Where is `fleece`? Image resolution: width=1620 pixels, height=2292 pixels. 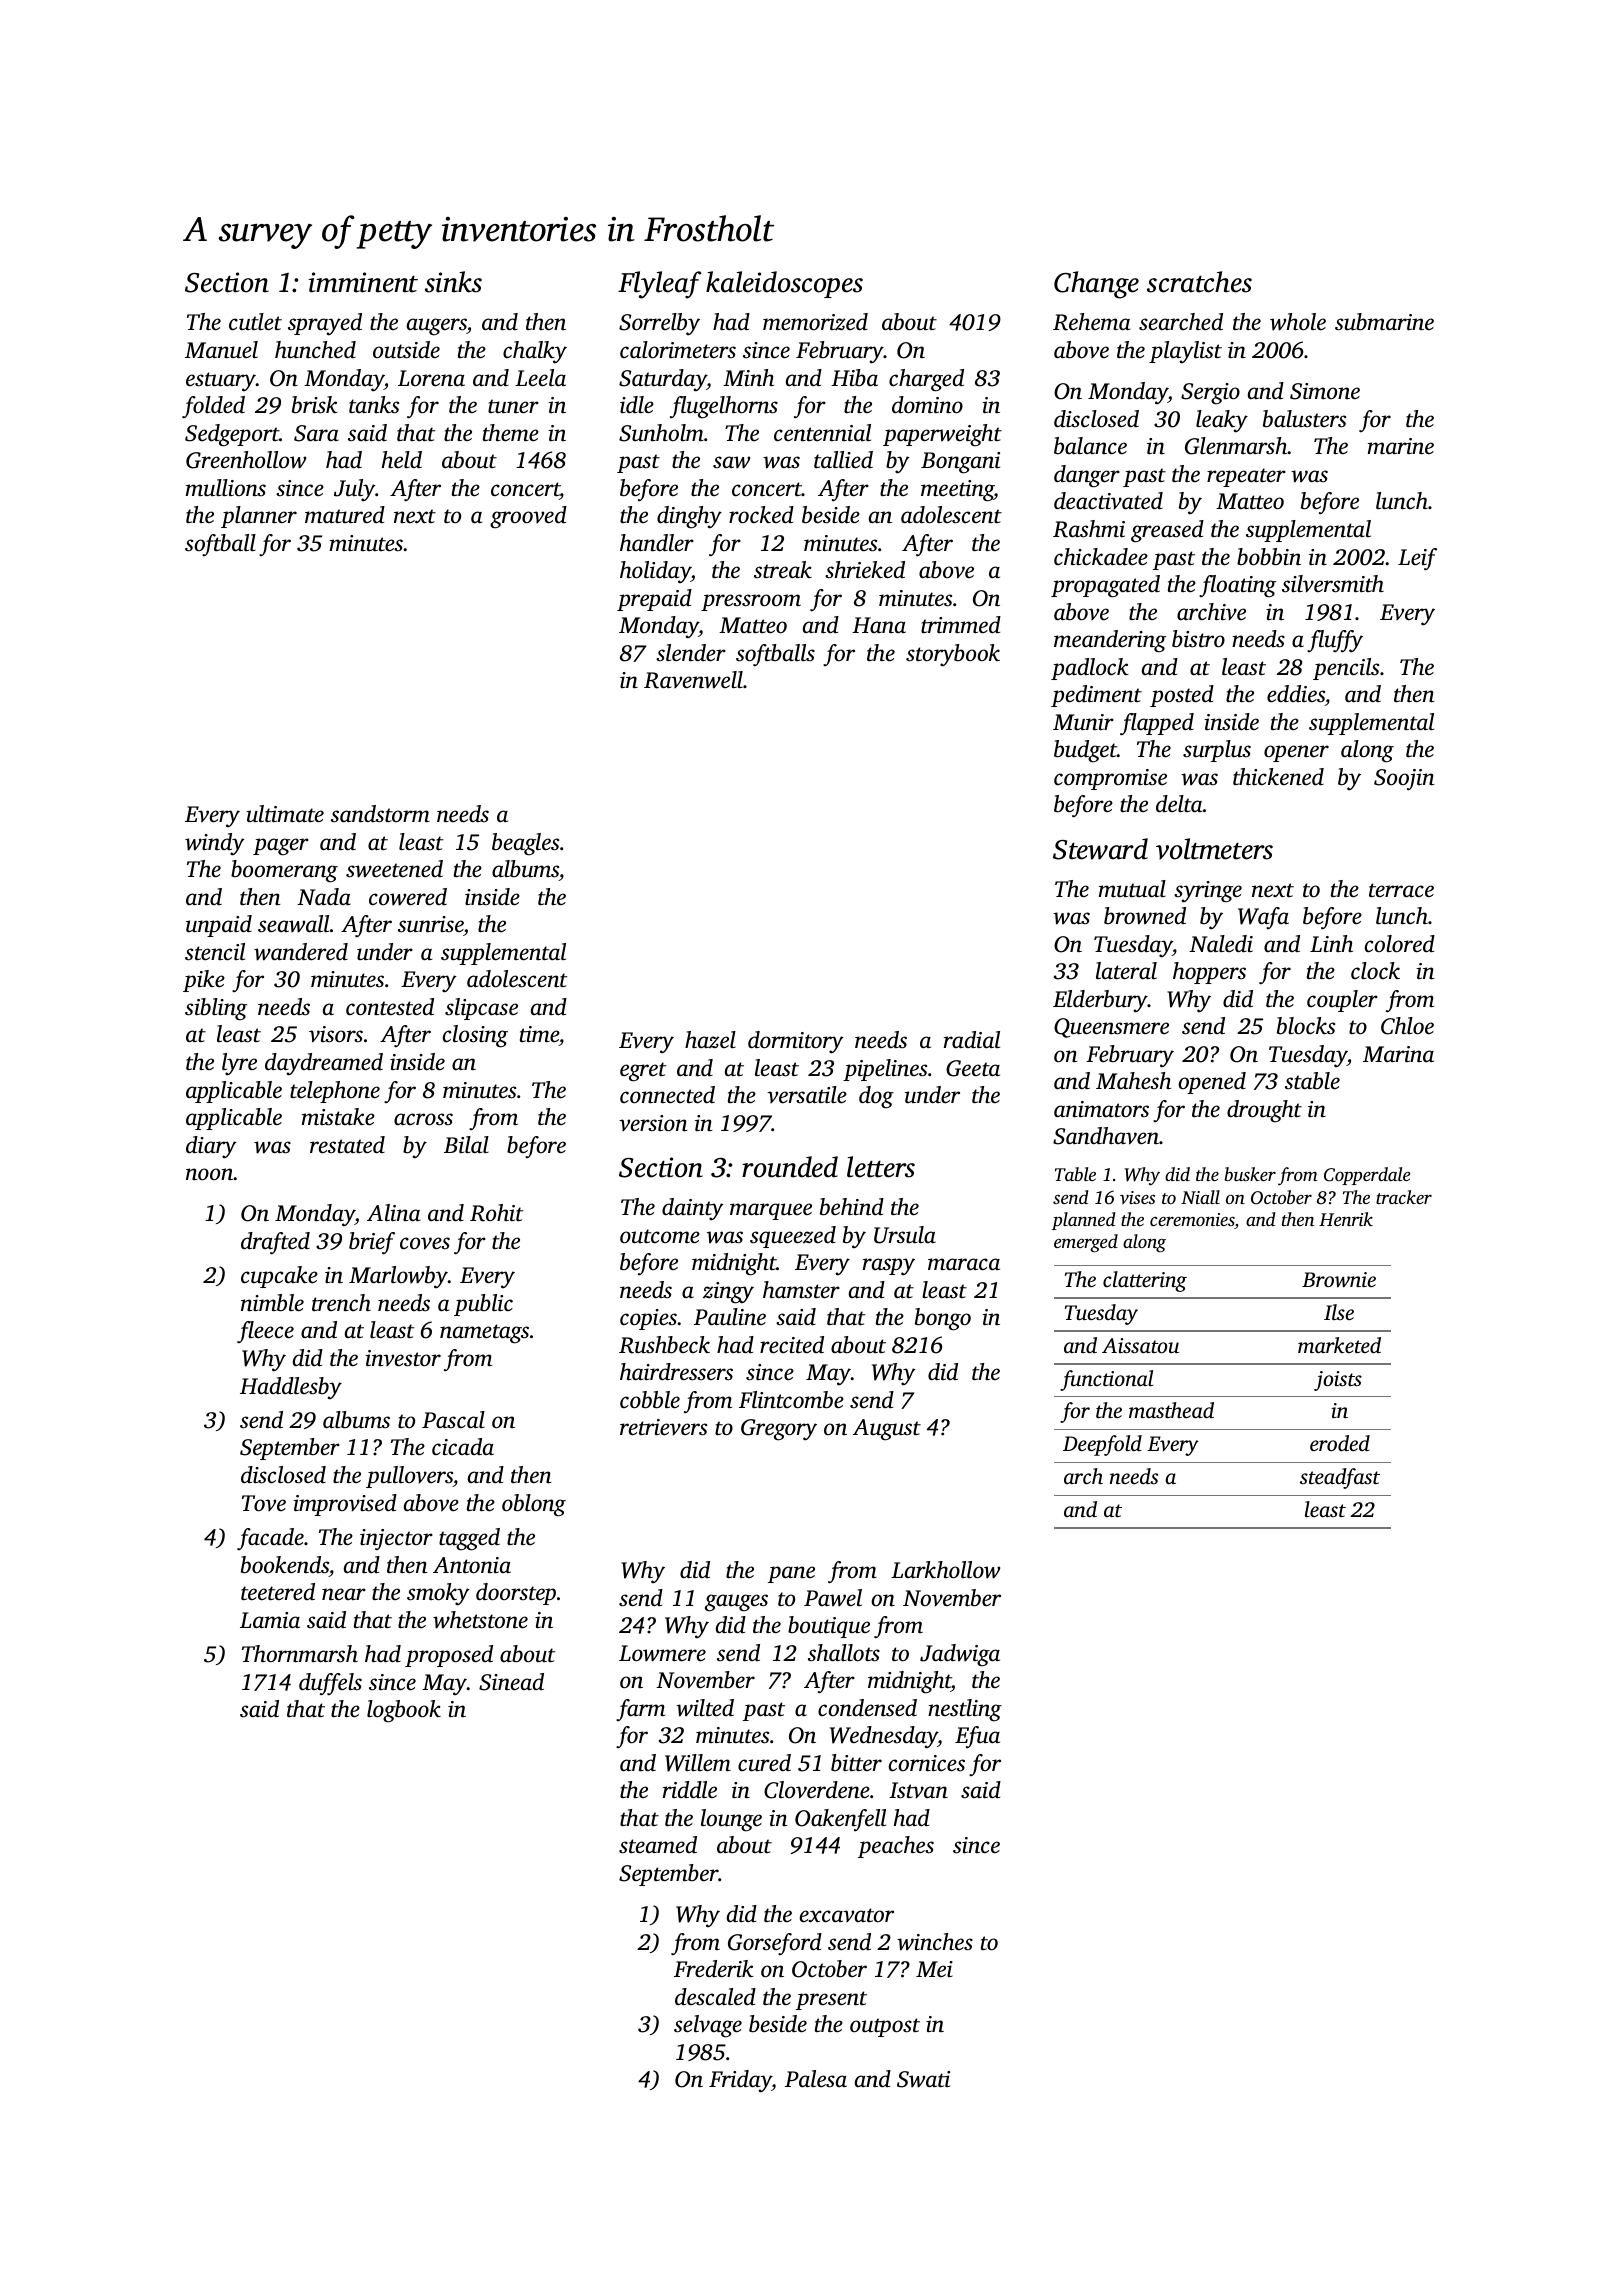 fleece is located at coordinates (265, 1332).
